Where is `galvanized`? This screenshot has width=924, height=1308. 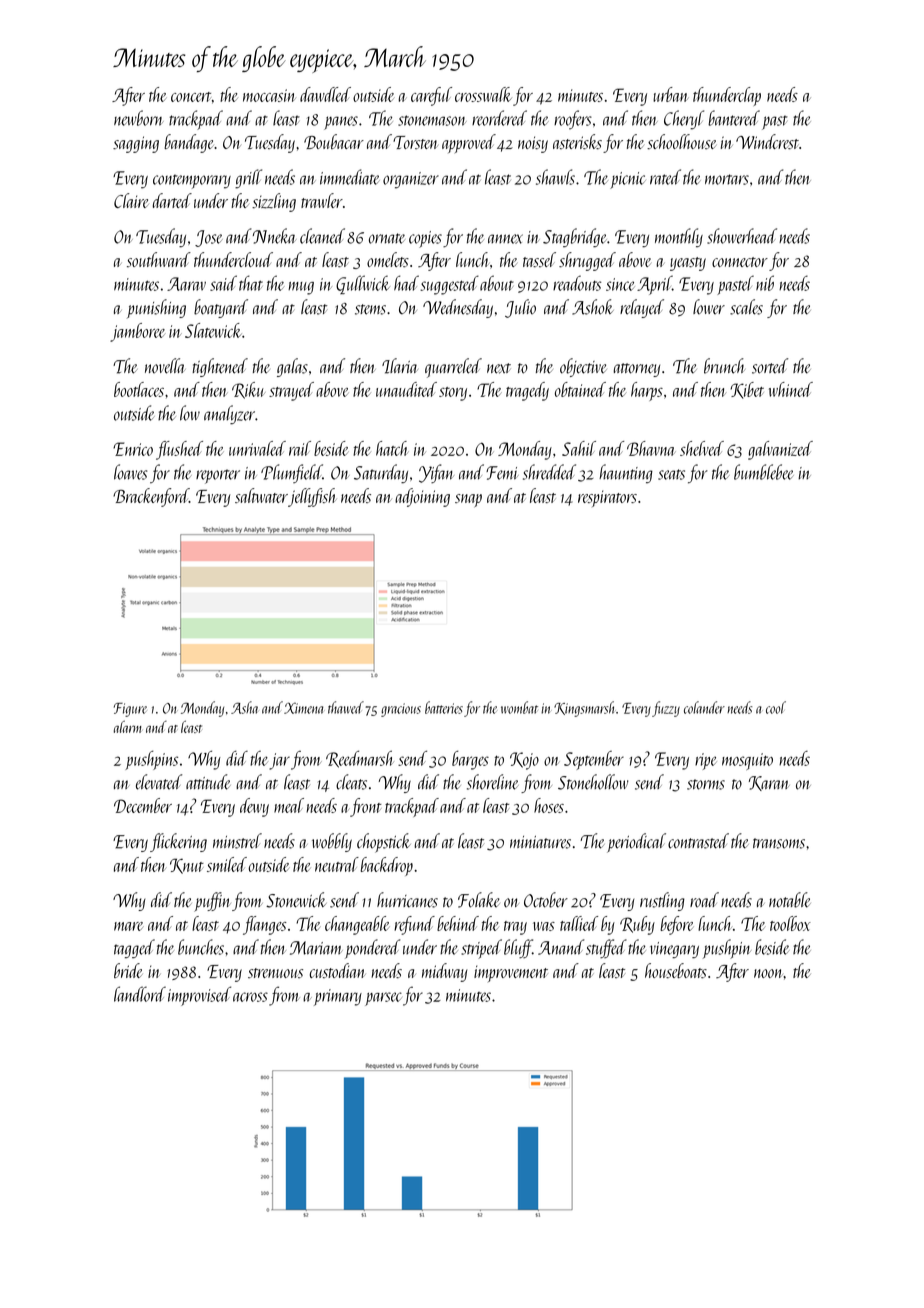 galvanized is located at coordinates (780, 450).
